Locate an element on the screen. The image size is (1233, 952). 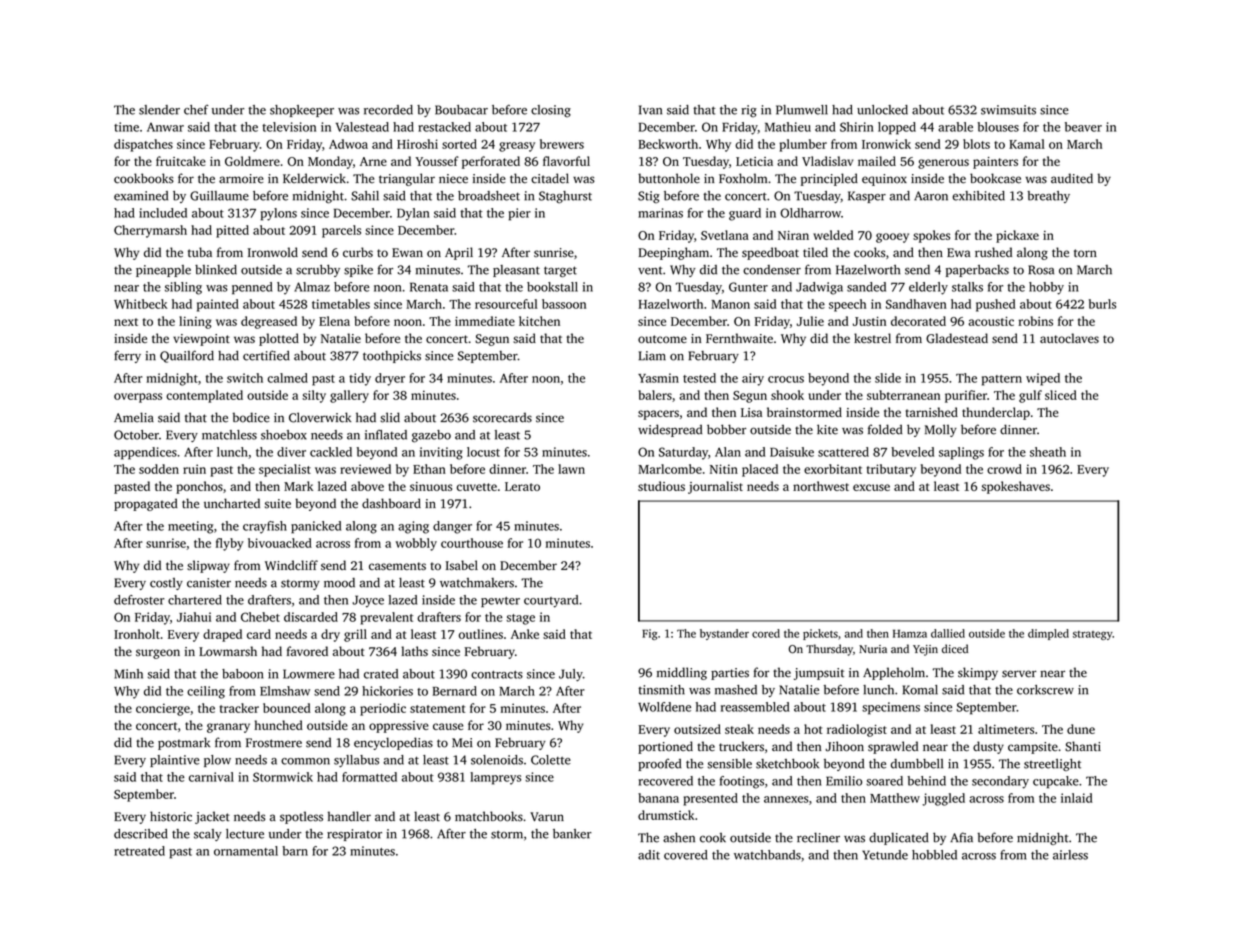
barn is located at coordinates (295, 851).
